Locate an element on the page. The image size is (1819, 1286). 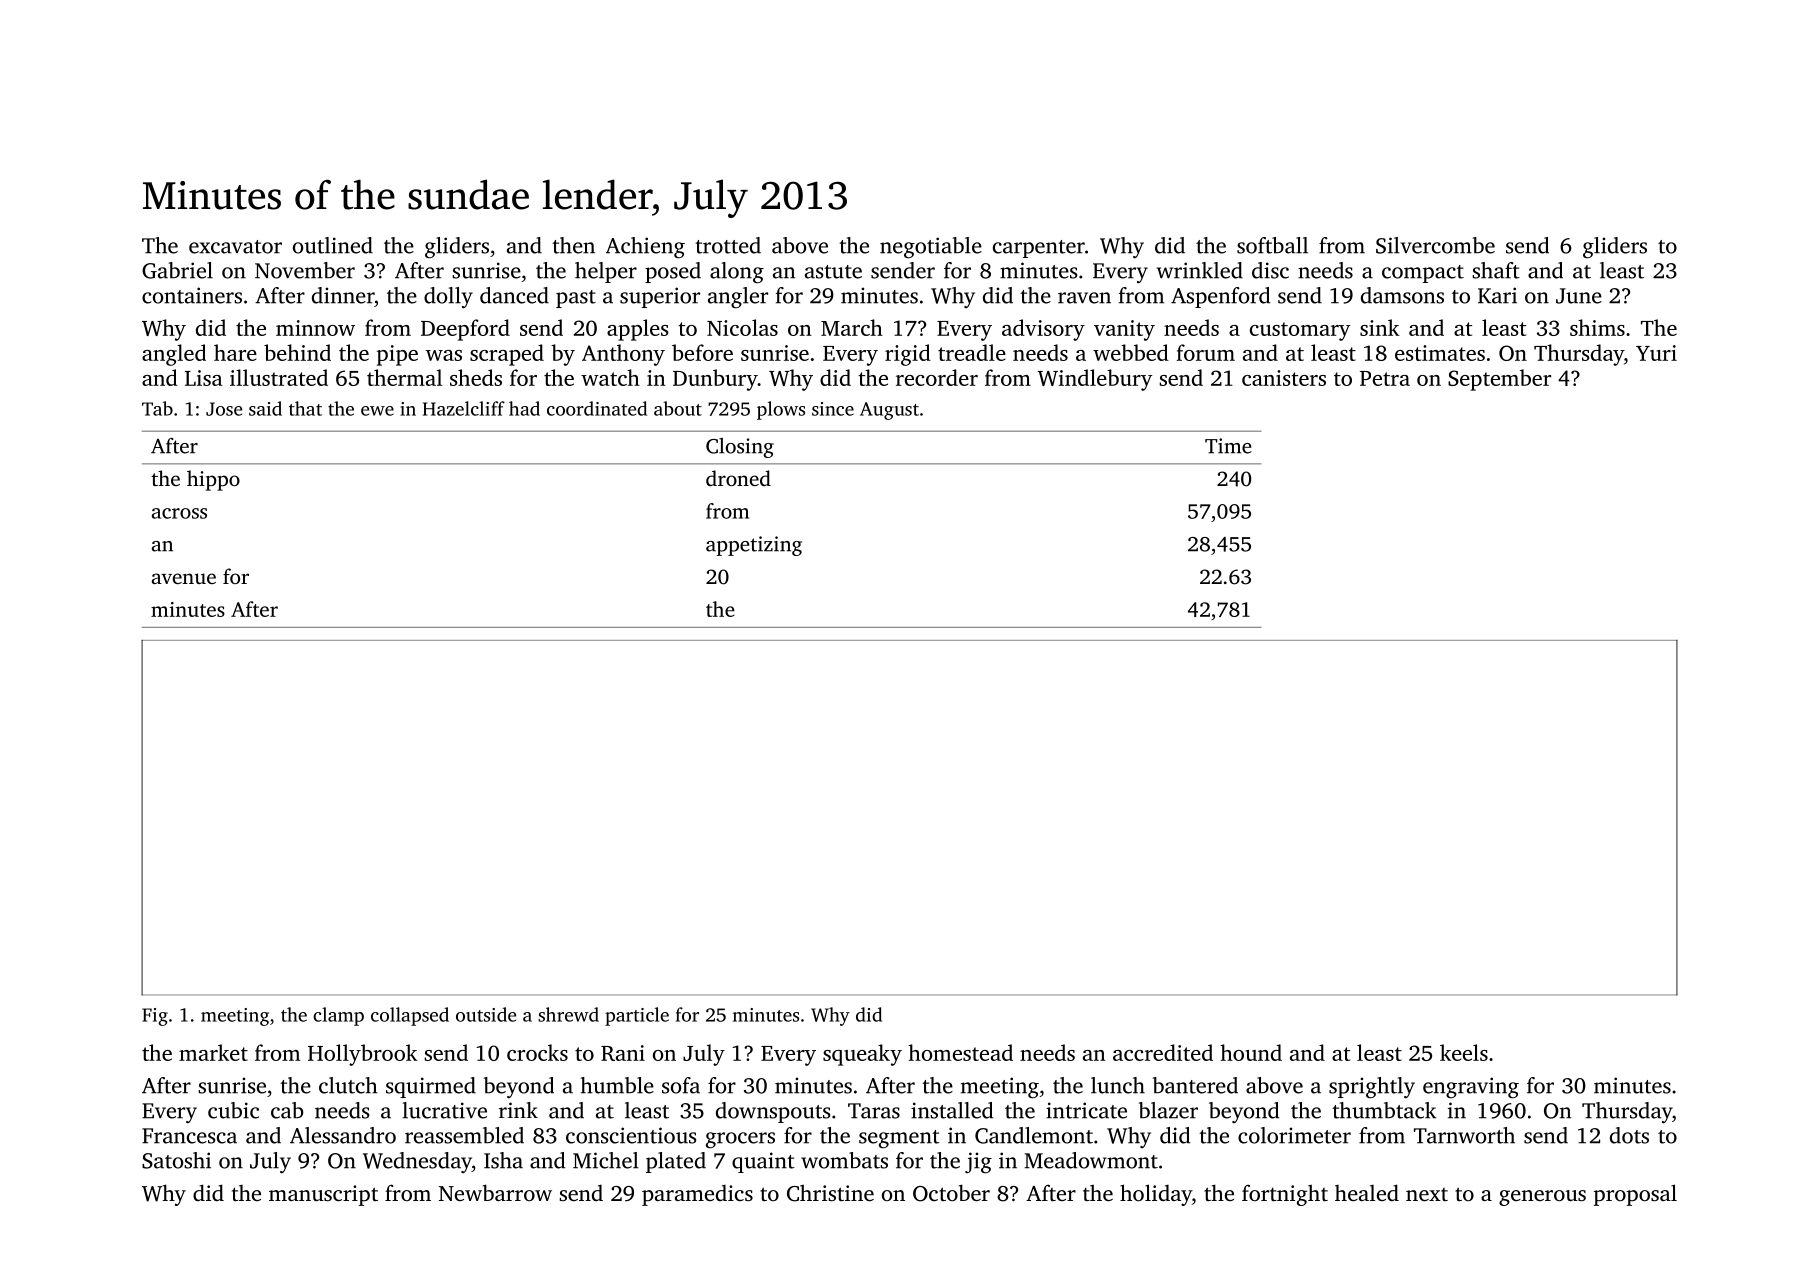
October is located at coordinates (951, 1193).
